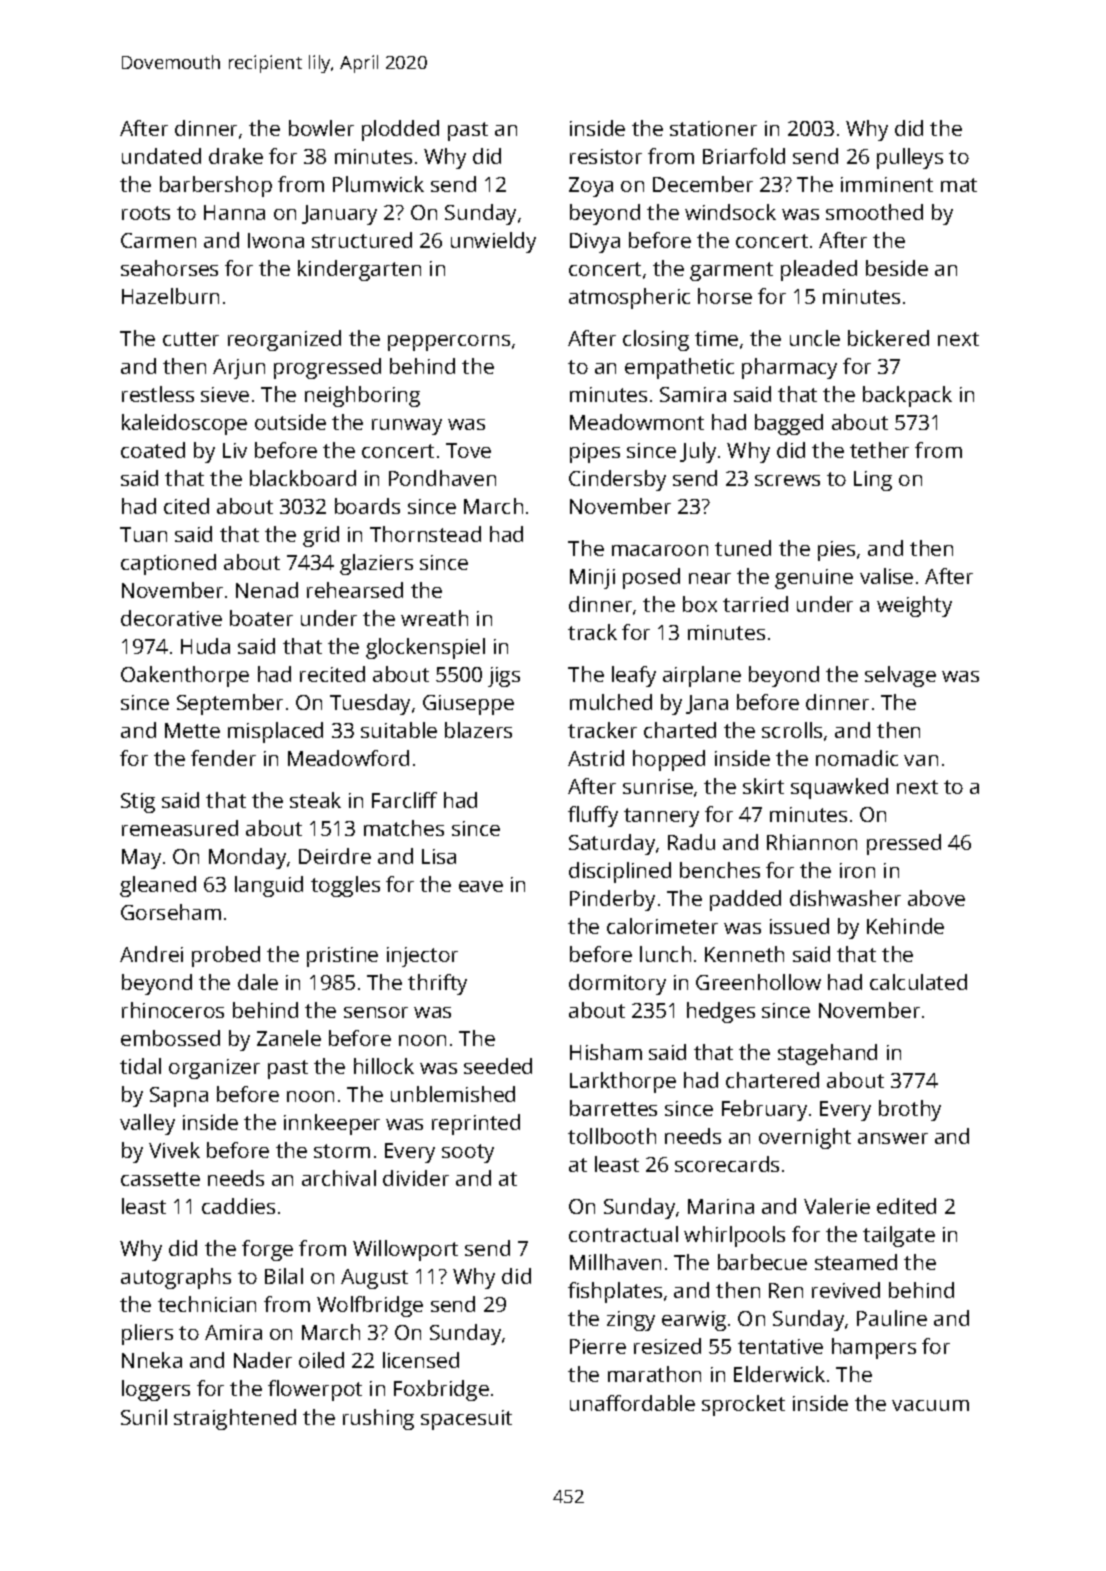 This screenshot has width=1106, height=1571. What do you see at coordinates (874, 212) in the screenshot?
I see `smoothed` at bounding box center [874, 212].
